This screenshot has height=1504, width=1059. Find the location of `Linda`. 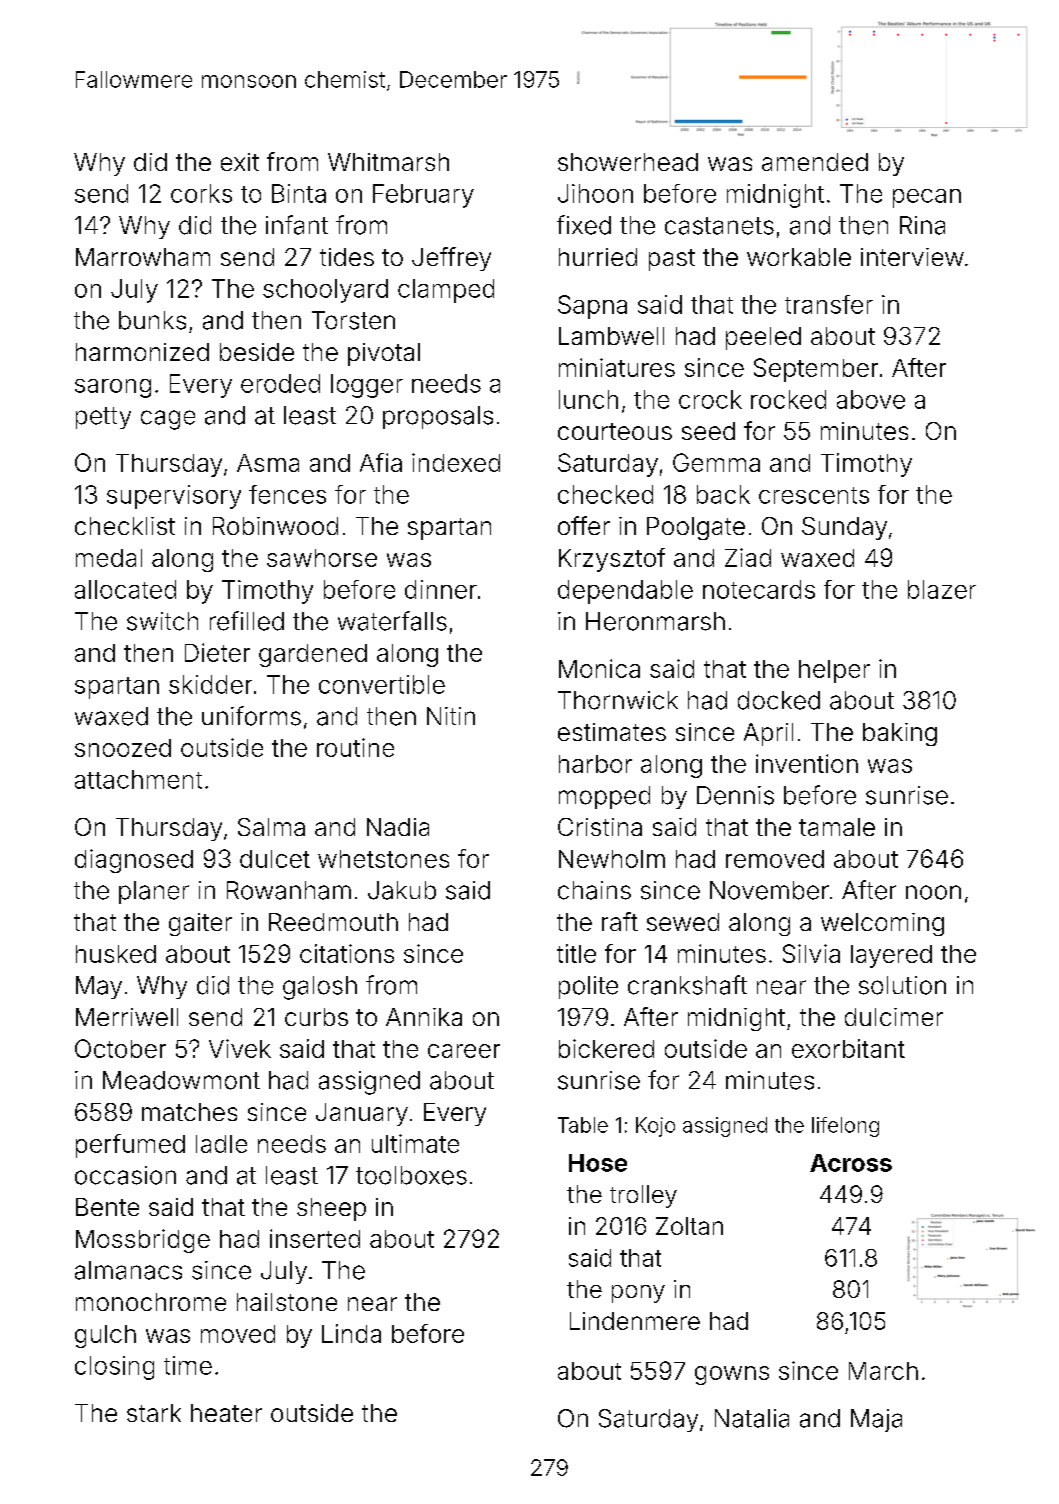

Linda is located at coordinates (351, 1333).
